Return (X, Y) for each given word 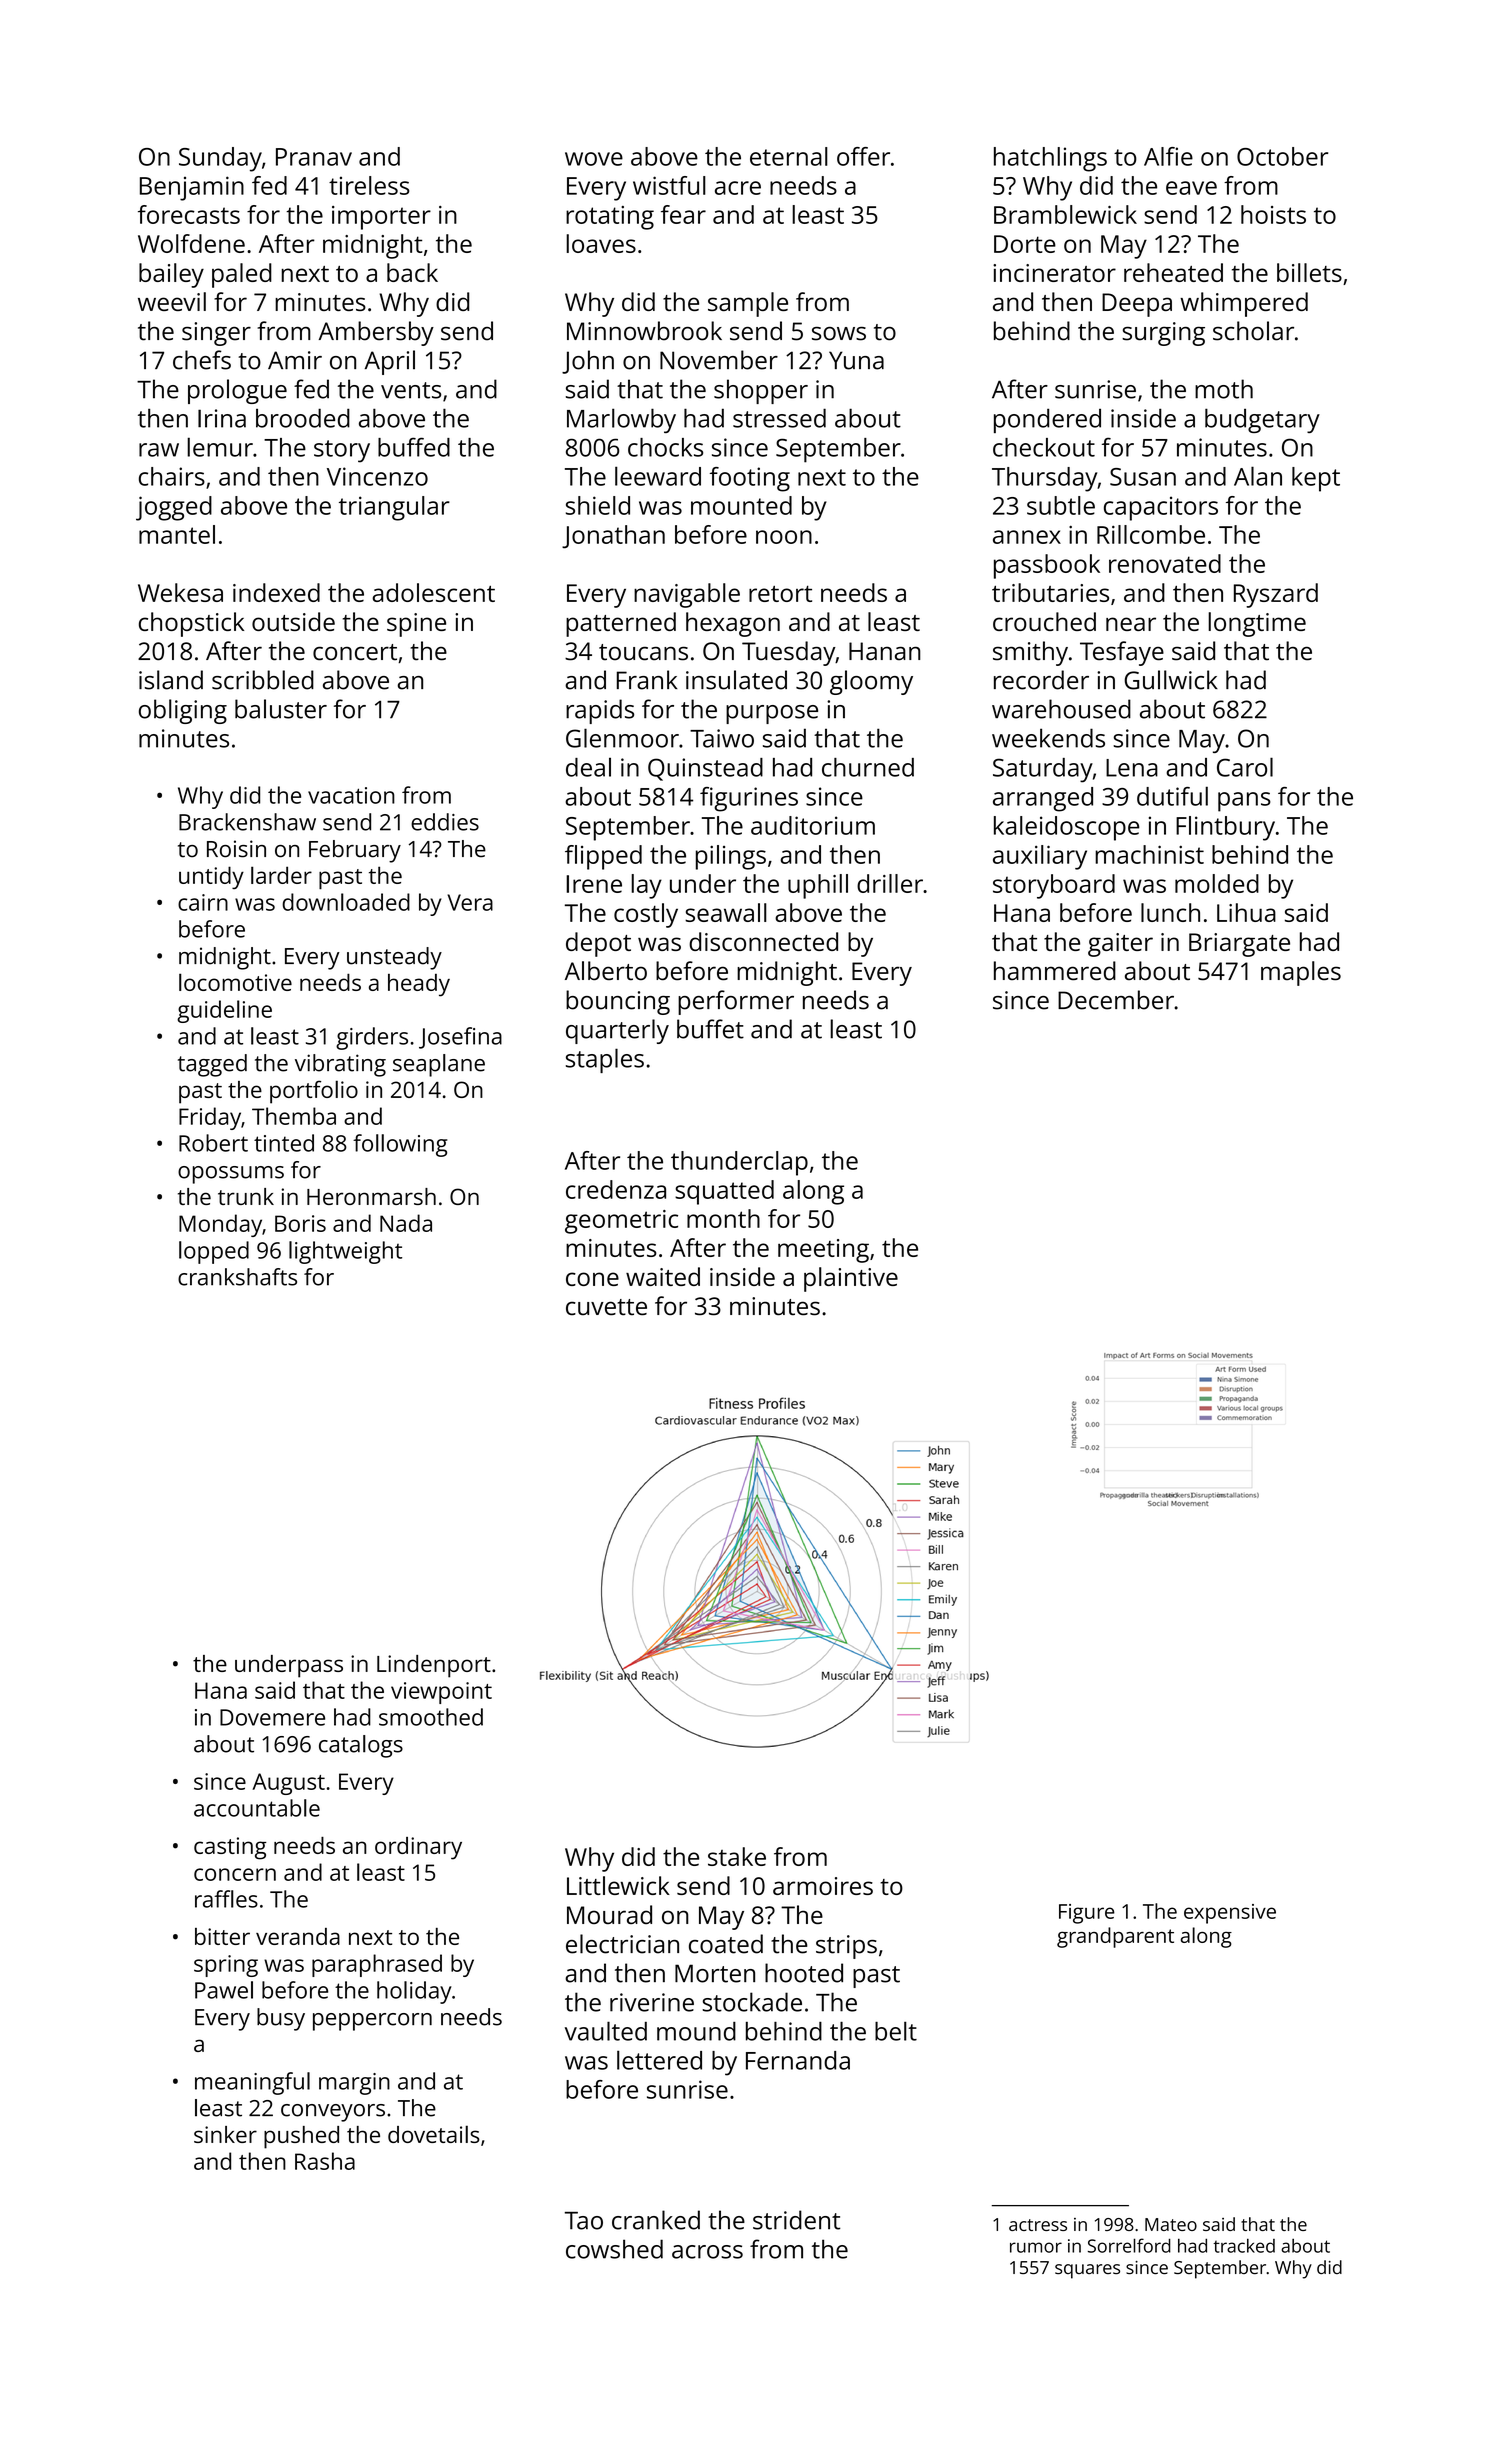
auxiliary (1040, 857)
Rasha (325, 2161)
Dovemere (272, 1717)
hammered (1055, 971)
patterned (621, 624)
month (723, 1218)
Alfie (1168, 156)
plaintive (851, 1279)
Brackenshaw (247, 822)
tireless (369, 185)
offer (863, 156)
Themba (294, 1116)
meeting (823, 1251)
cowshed (614, 2249)
